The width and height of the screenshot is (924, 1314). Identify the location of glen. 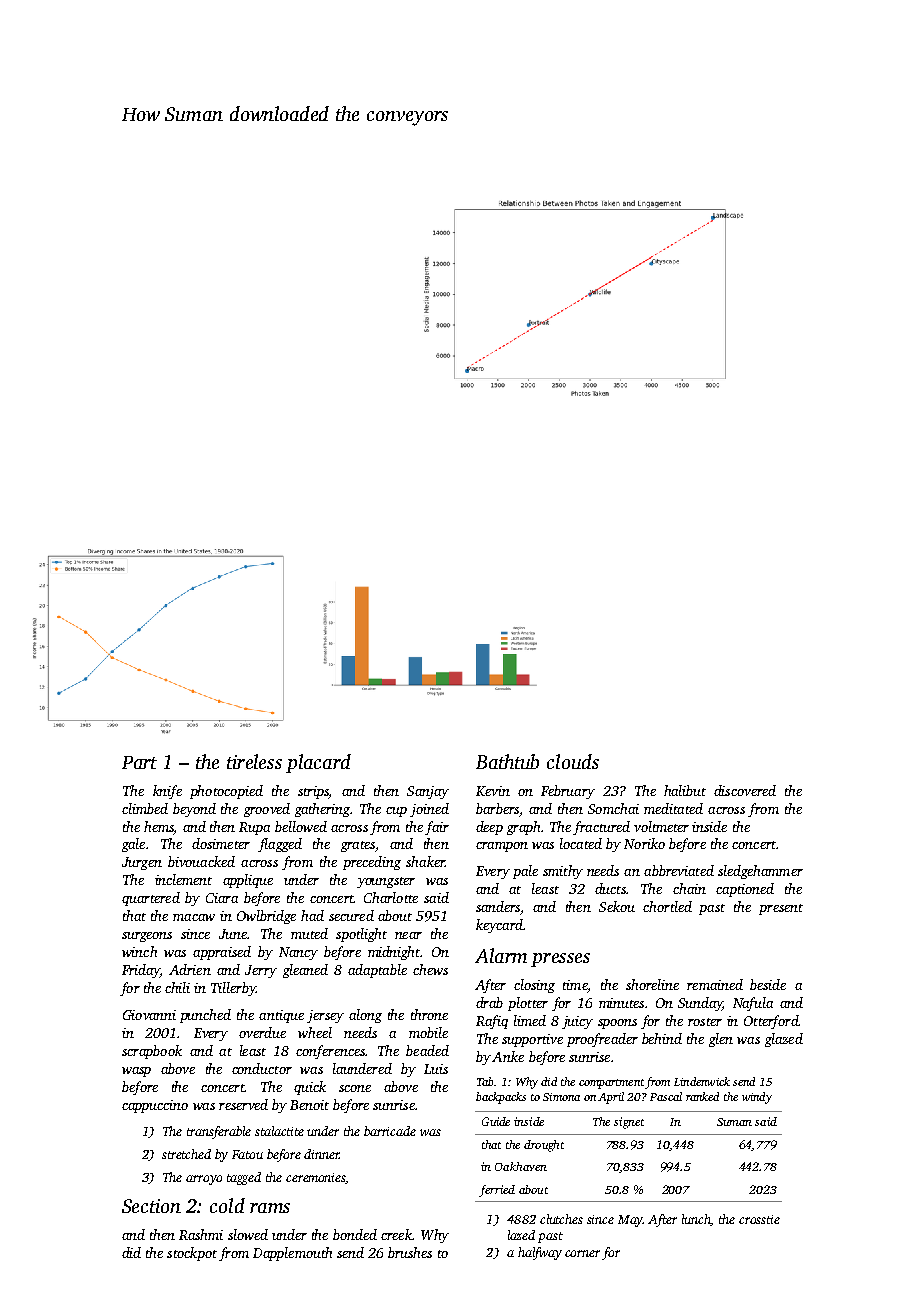
(721, 1040).
